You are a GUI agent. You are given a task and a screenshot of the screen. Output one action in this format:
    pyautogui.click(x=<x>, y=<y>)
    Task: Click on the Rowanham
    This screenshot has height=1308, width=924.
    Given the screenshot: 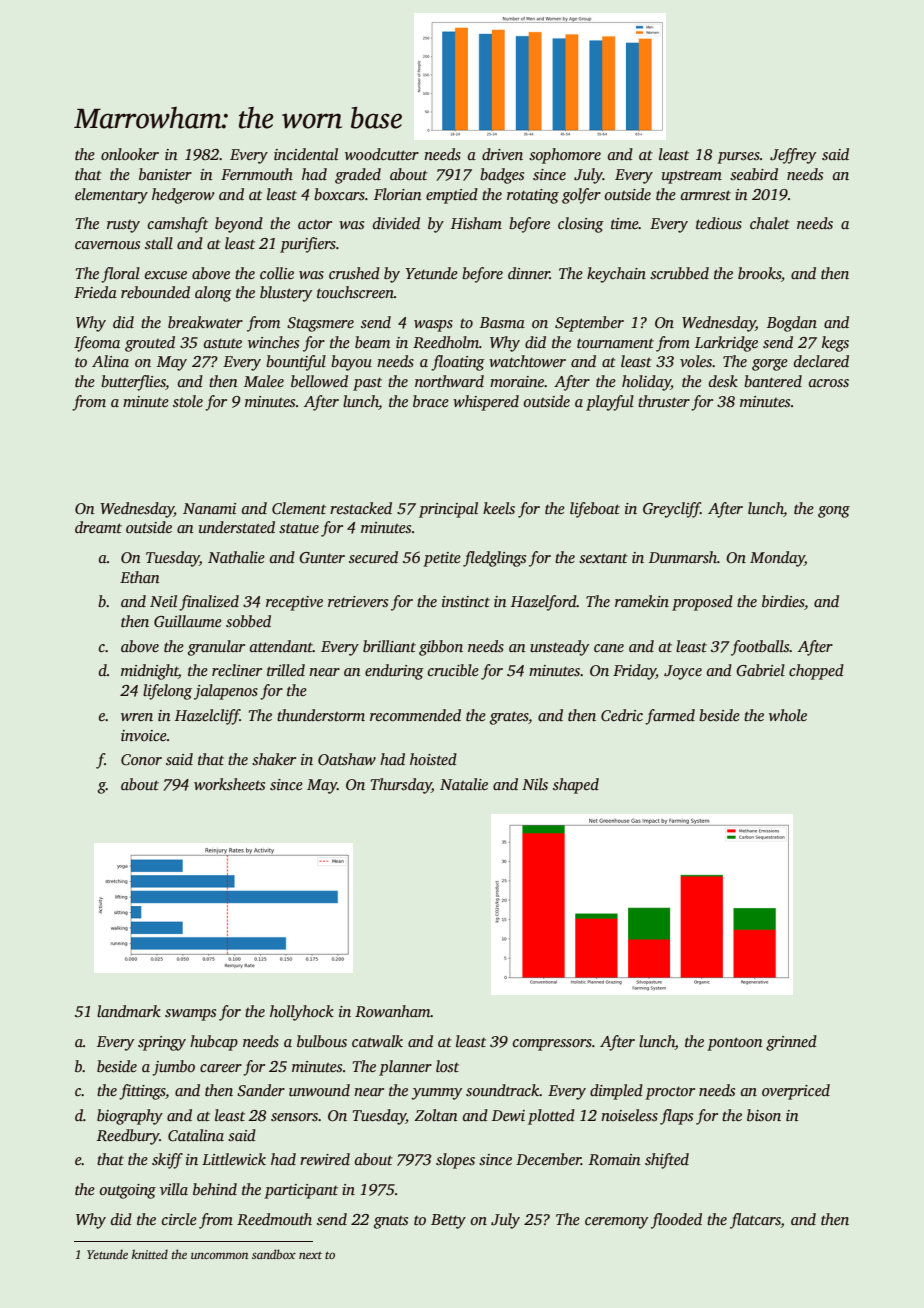 What is the action you would take?
    pyautogui.click(x=393, y=1011)
